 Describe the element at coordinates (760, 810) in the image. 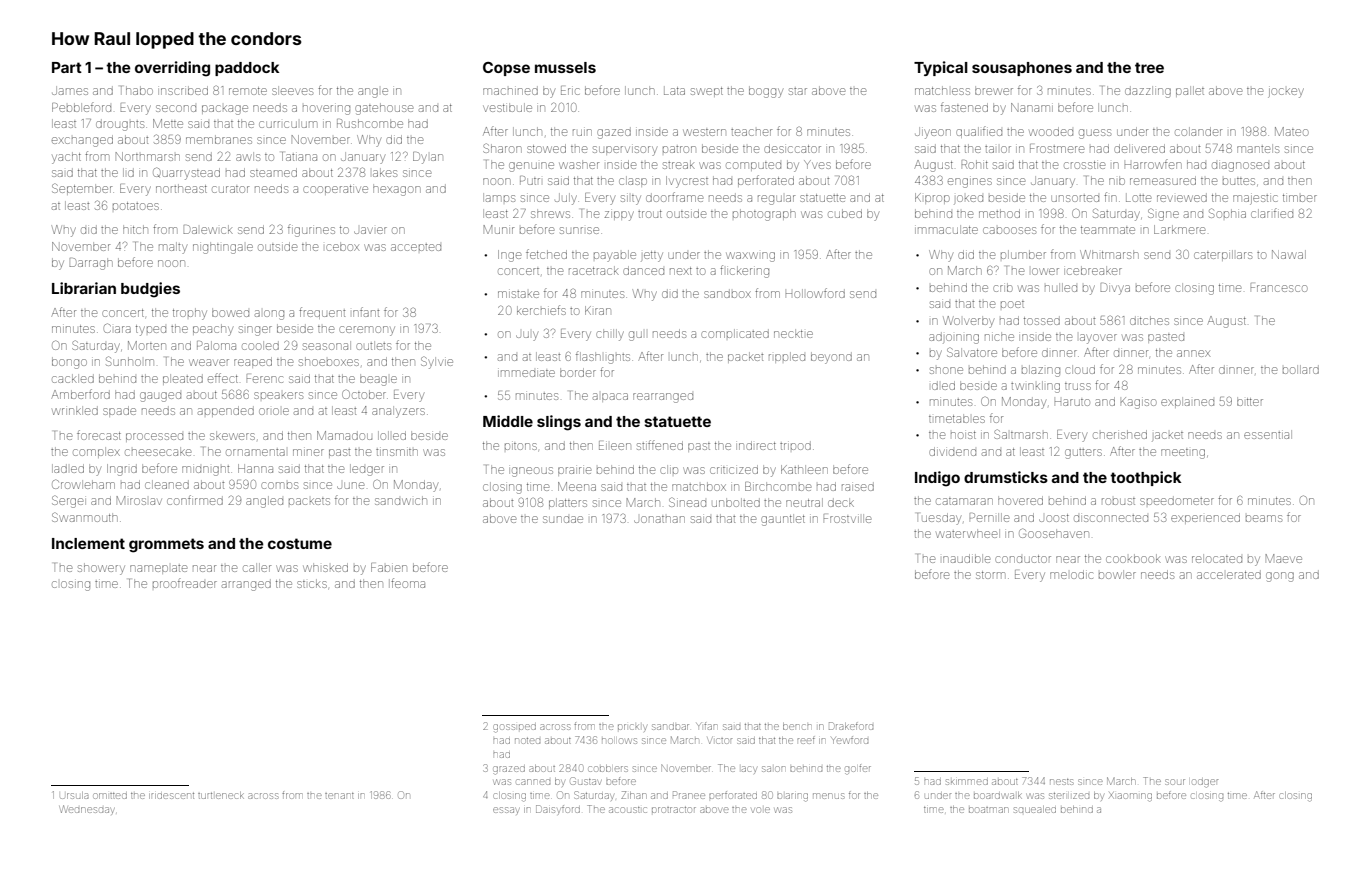

I see `vole` at that location.
